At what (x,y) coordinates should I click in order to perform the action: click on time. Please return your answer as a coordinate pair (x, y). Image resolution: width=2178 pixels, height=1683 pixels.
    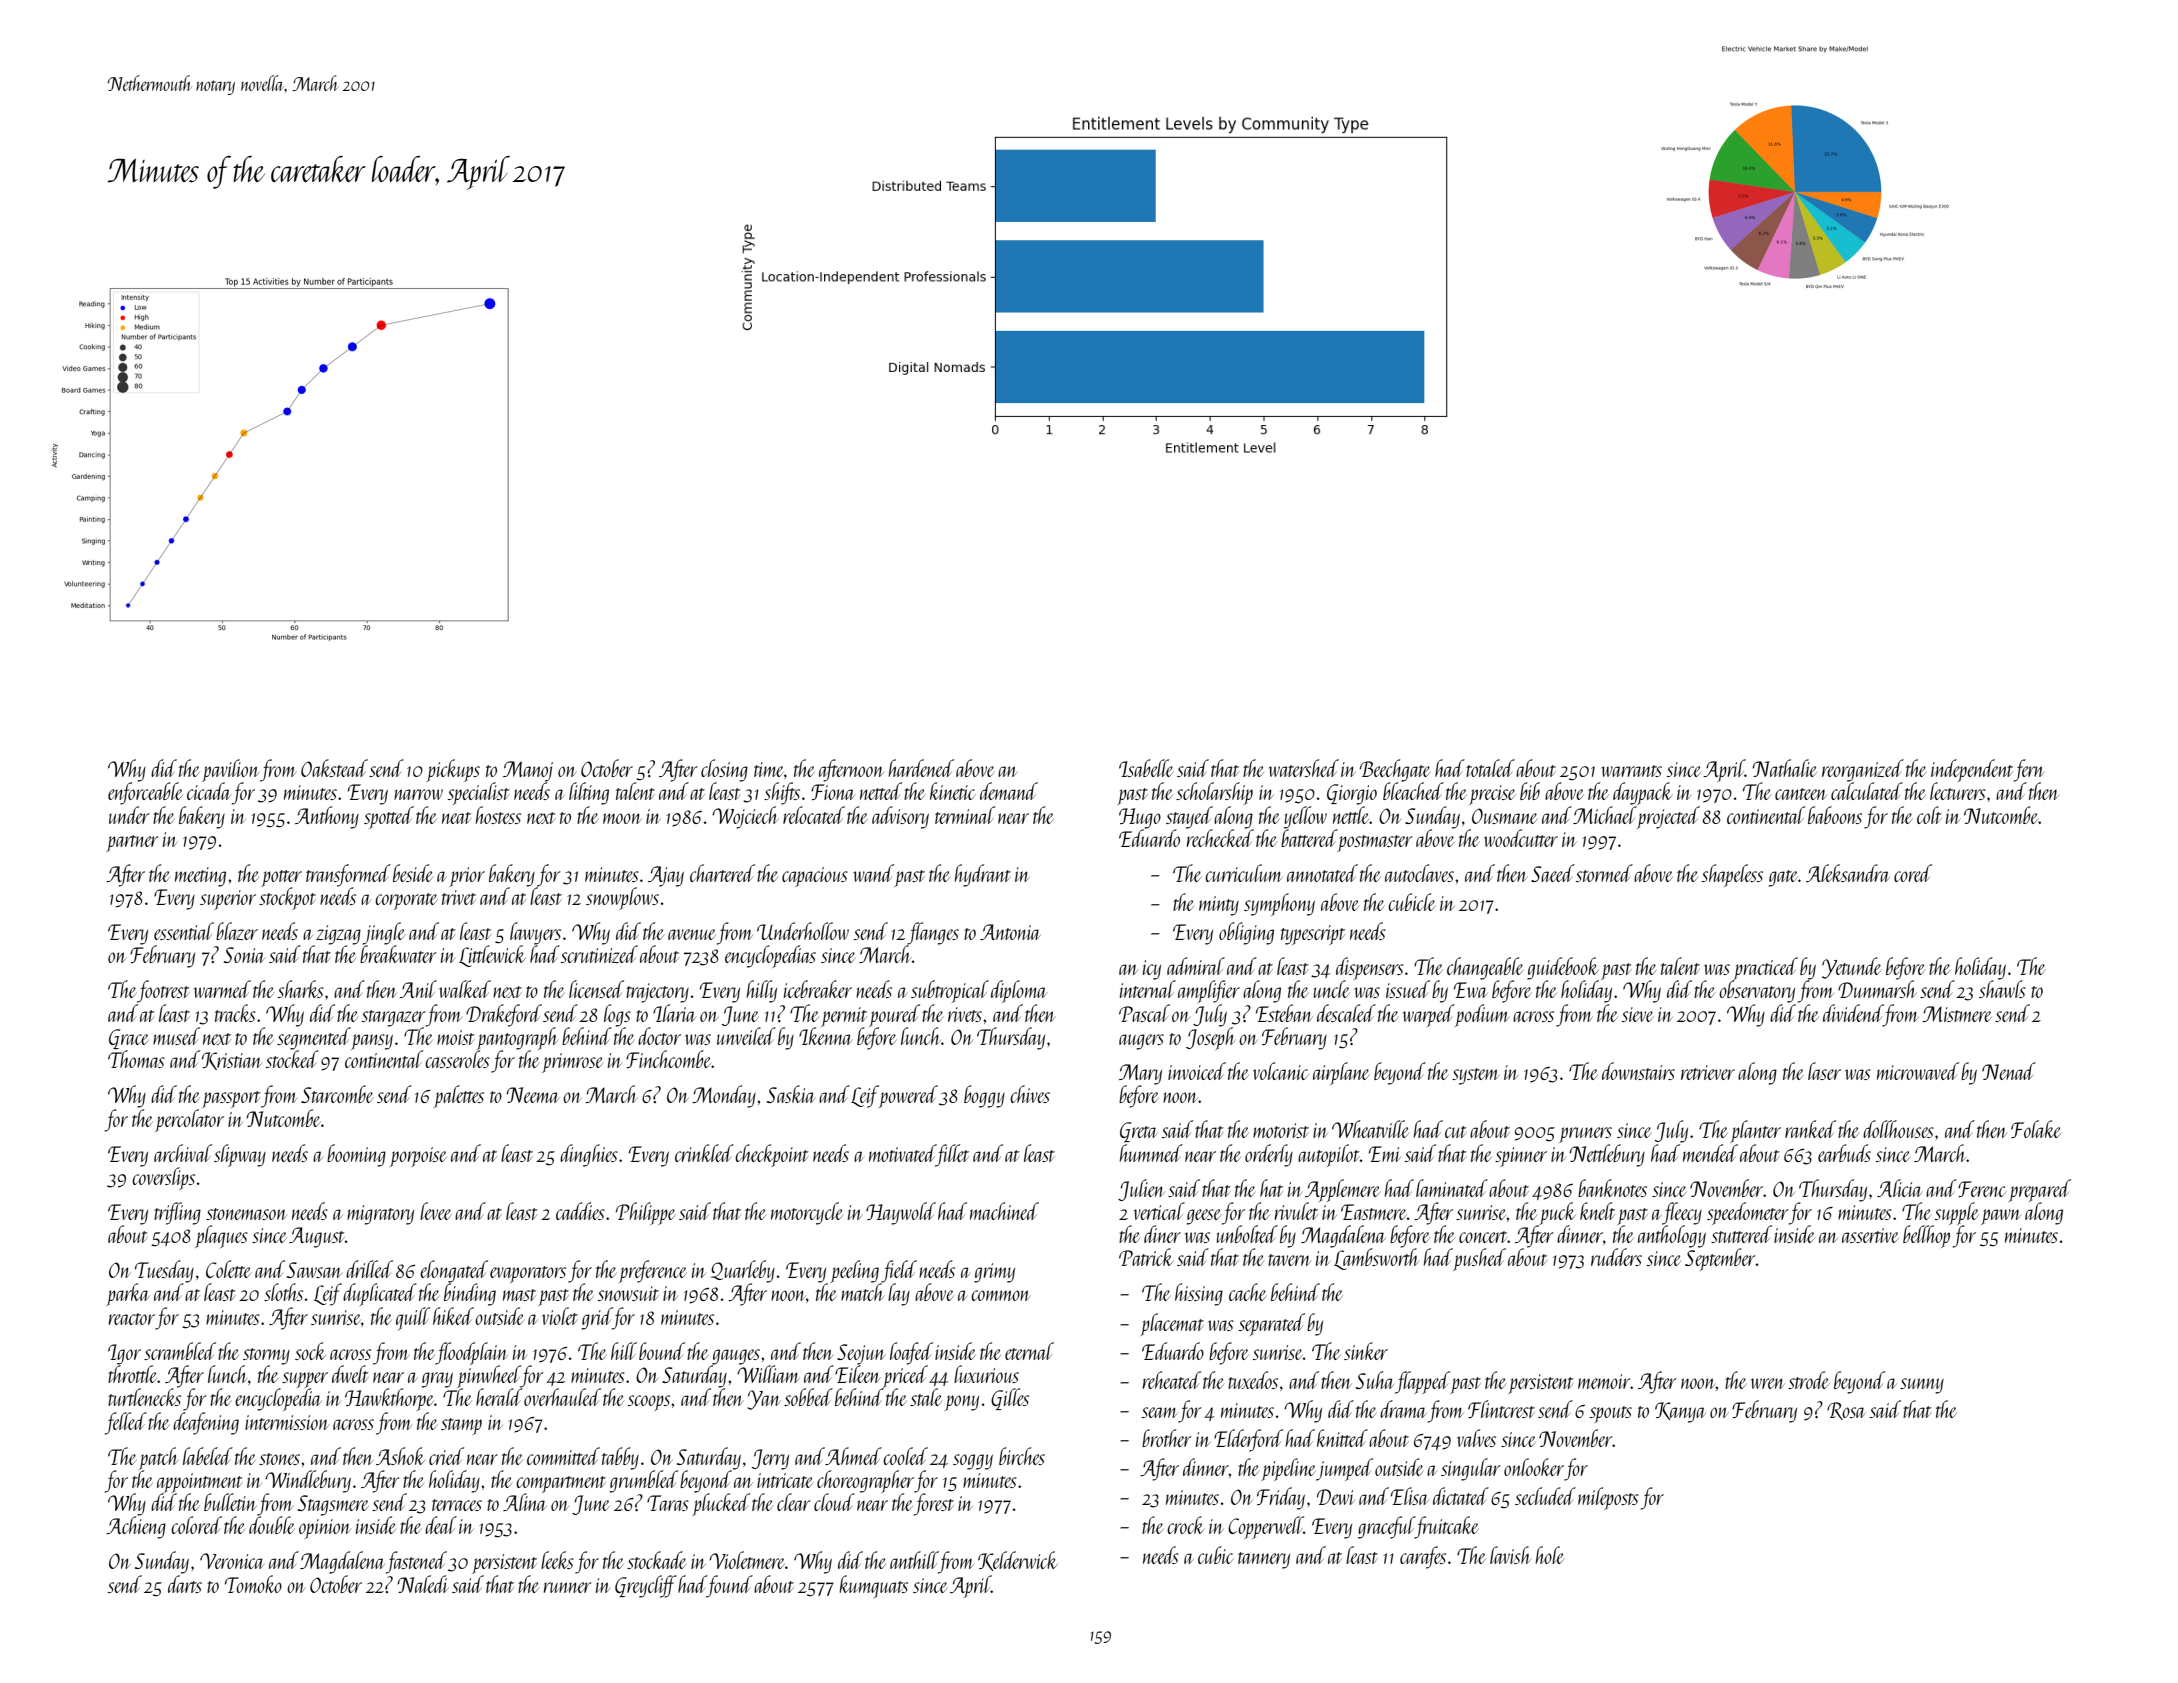
    Looking at the image, I should click on (769, 769).
